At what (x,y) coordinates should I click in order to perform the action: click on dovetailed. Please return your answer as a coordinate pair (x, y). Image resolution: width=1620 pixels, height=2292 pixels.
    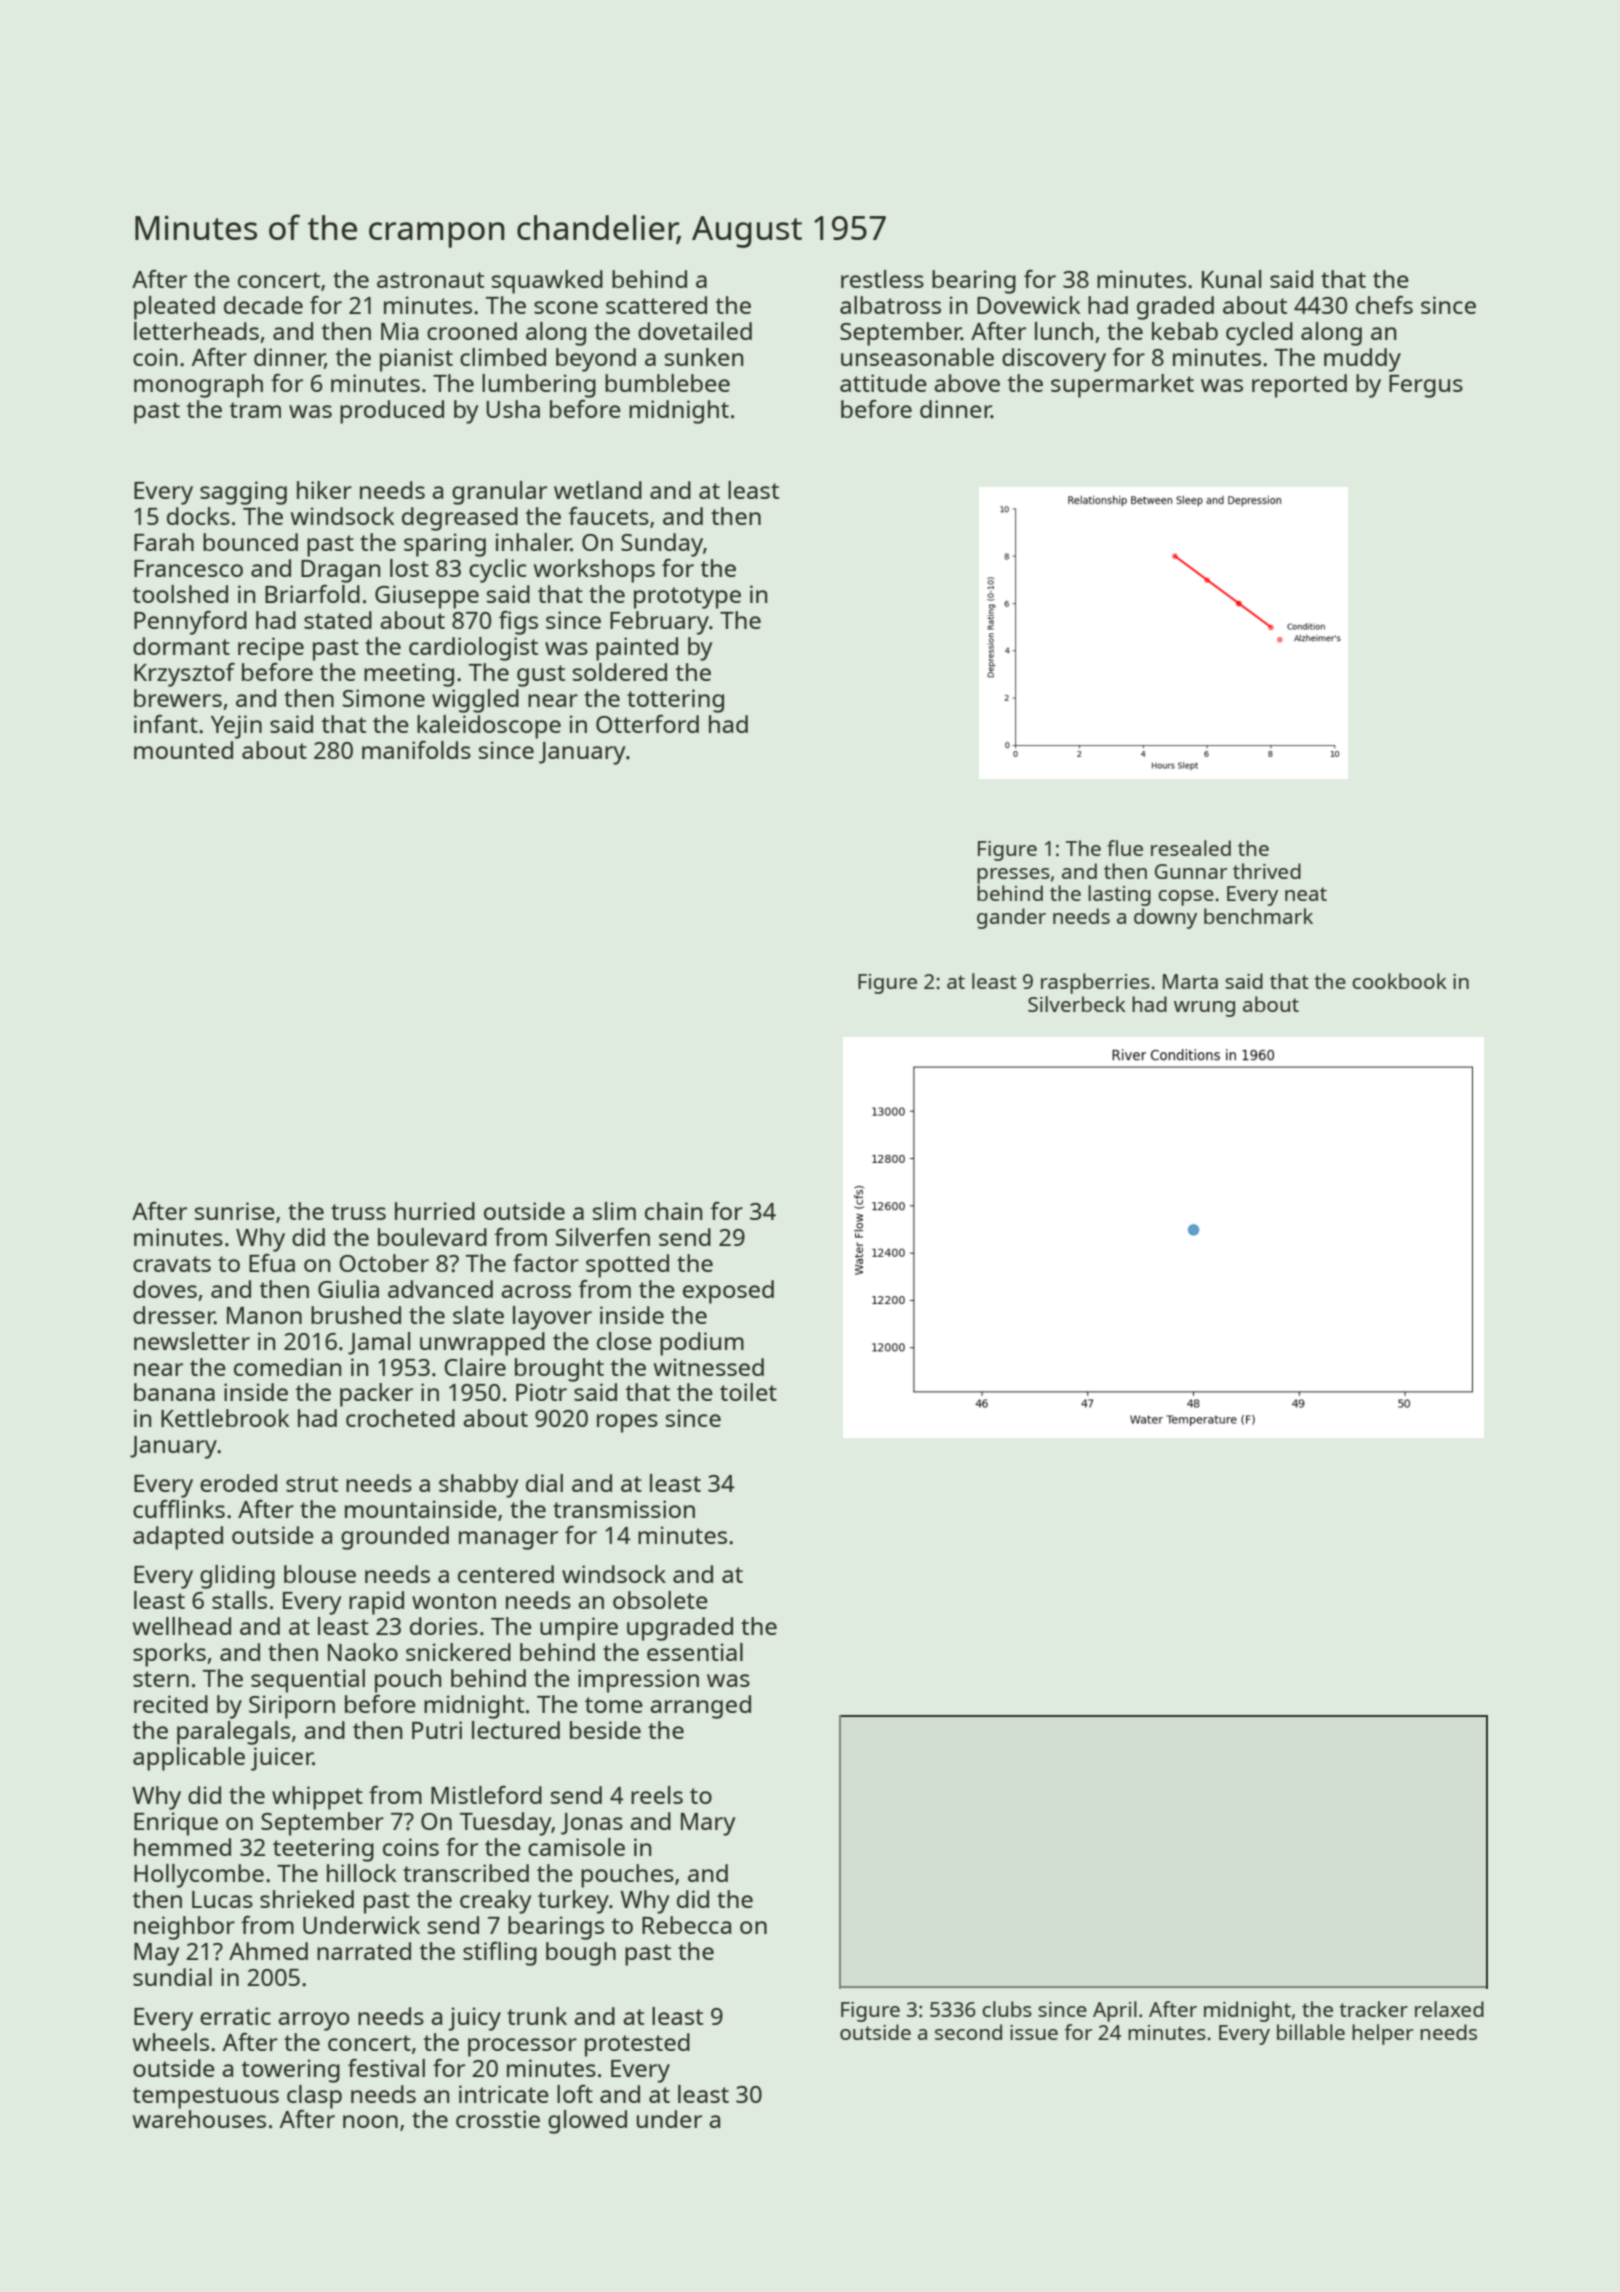
    Looking at the image, I should click on (695, 331).
